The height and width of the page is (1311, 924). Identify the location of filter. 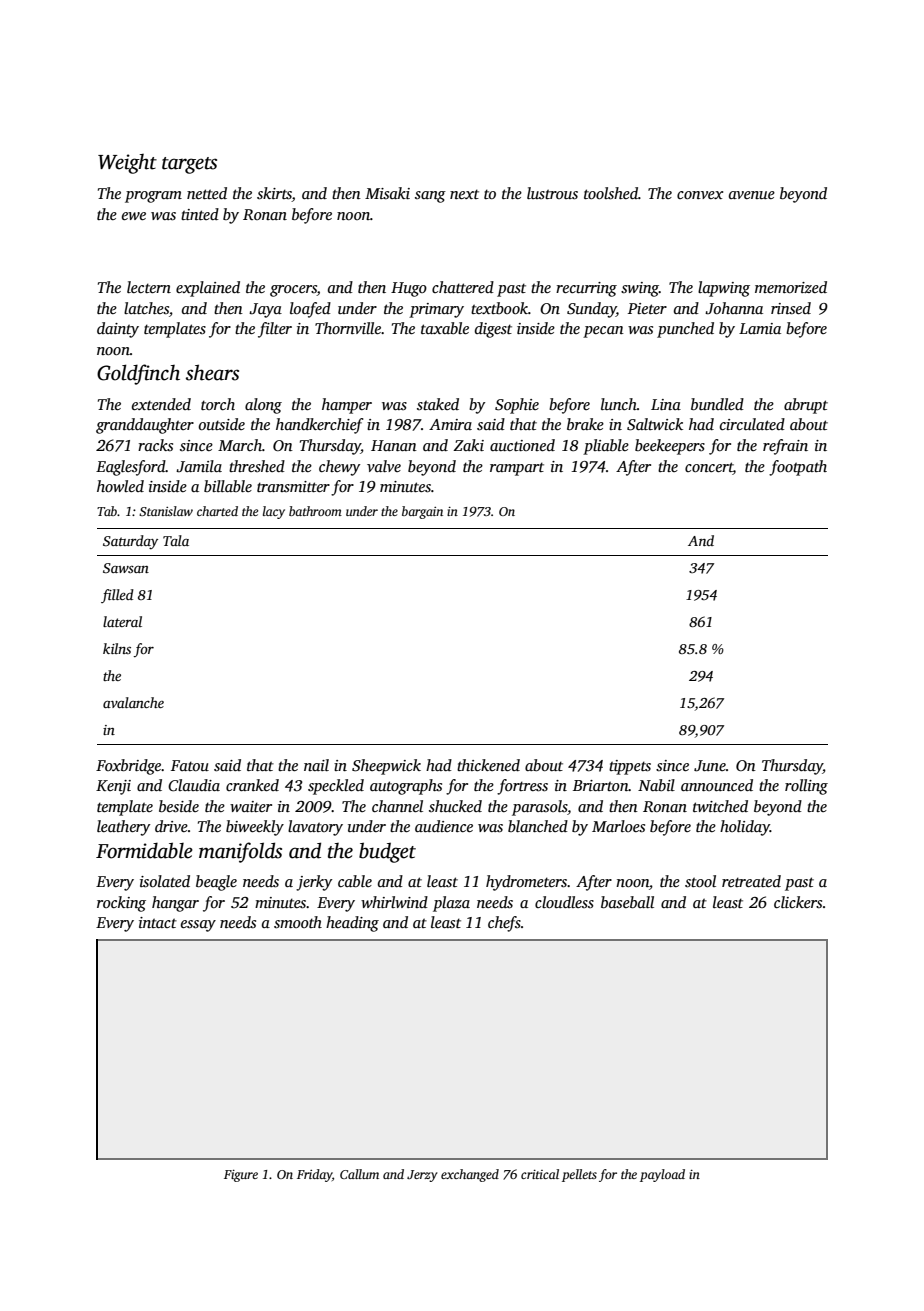
(275, 330).
